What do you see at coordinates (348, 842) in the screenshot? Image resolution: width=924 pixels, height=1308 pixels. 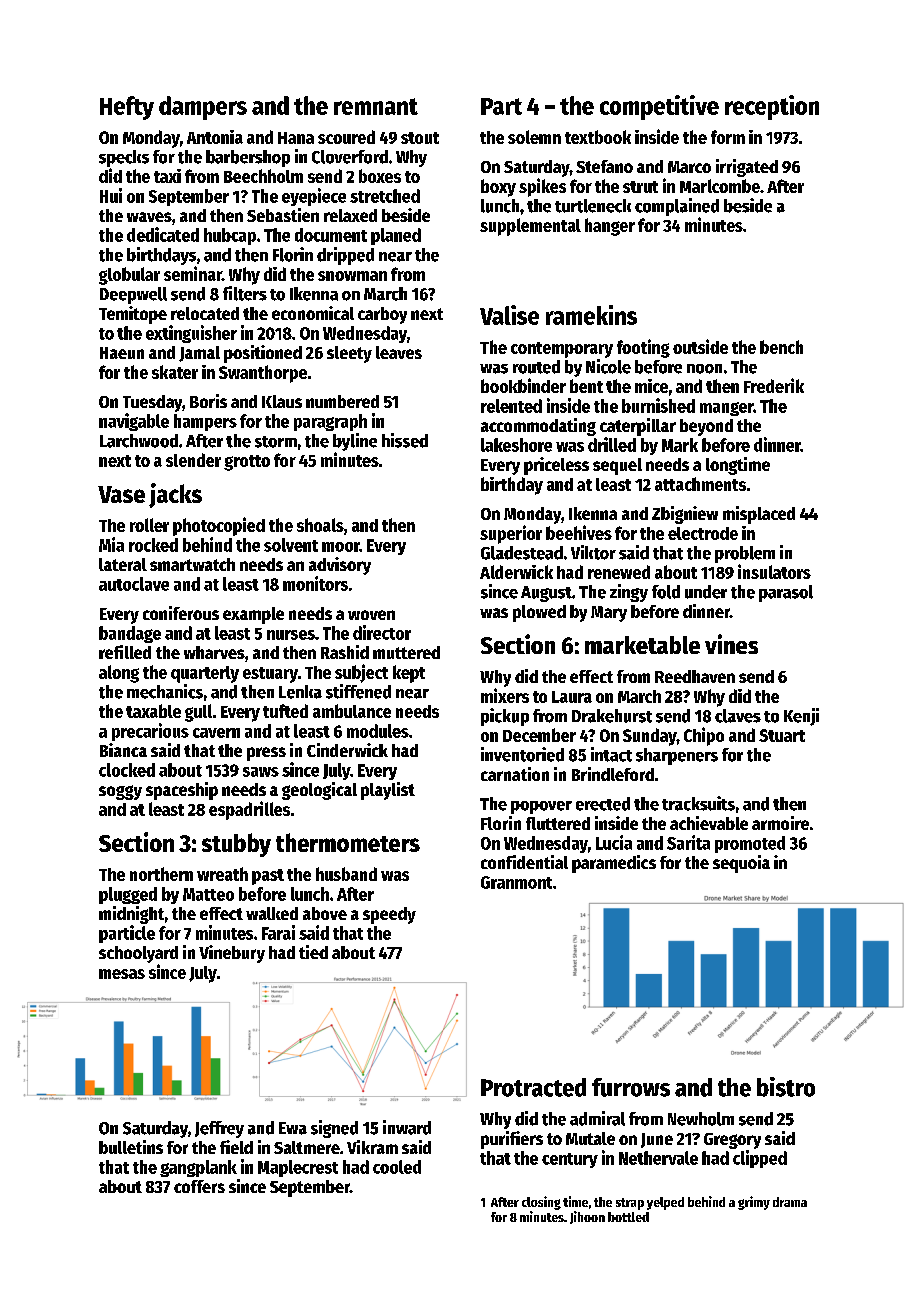 I see `thermometers` at bounding box center [348, 842].
